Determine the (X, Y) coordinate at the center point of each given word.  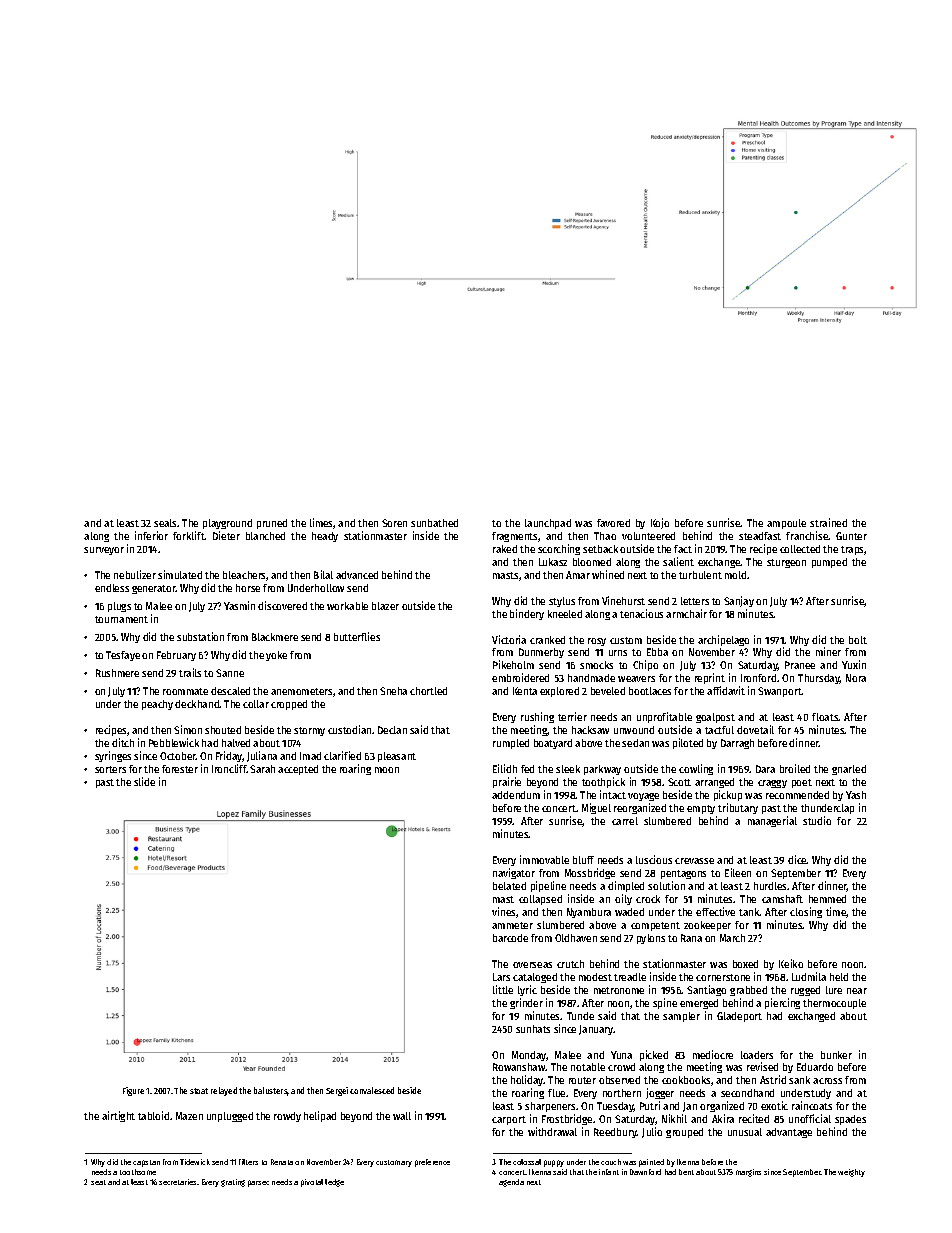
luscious (654, 859)
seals (166, 523)
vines (503, 911)
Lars (501, 977)
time (836, 911)
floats (825, 717)
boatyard (553, 744)
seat (98, 1182)
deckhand (197, 704)
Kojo (660, 523)
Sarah (262, 769)
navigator (514, 873)
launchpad (548, 524)
